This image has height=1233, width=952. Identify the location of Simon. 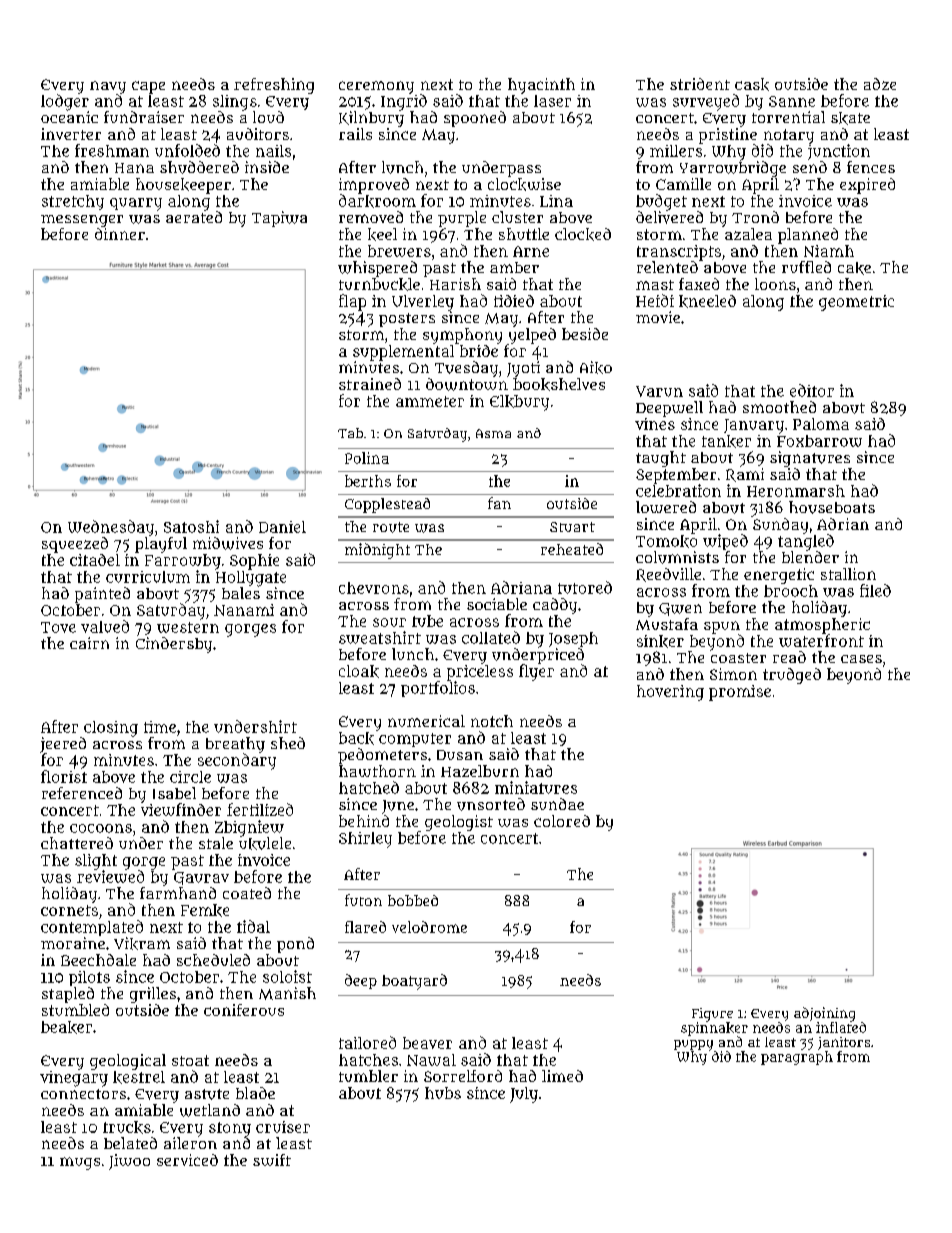
(733, 674).
